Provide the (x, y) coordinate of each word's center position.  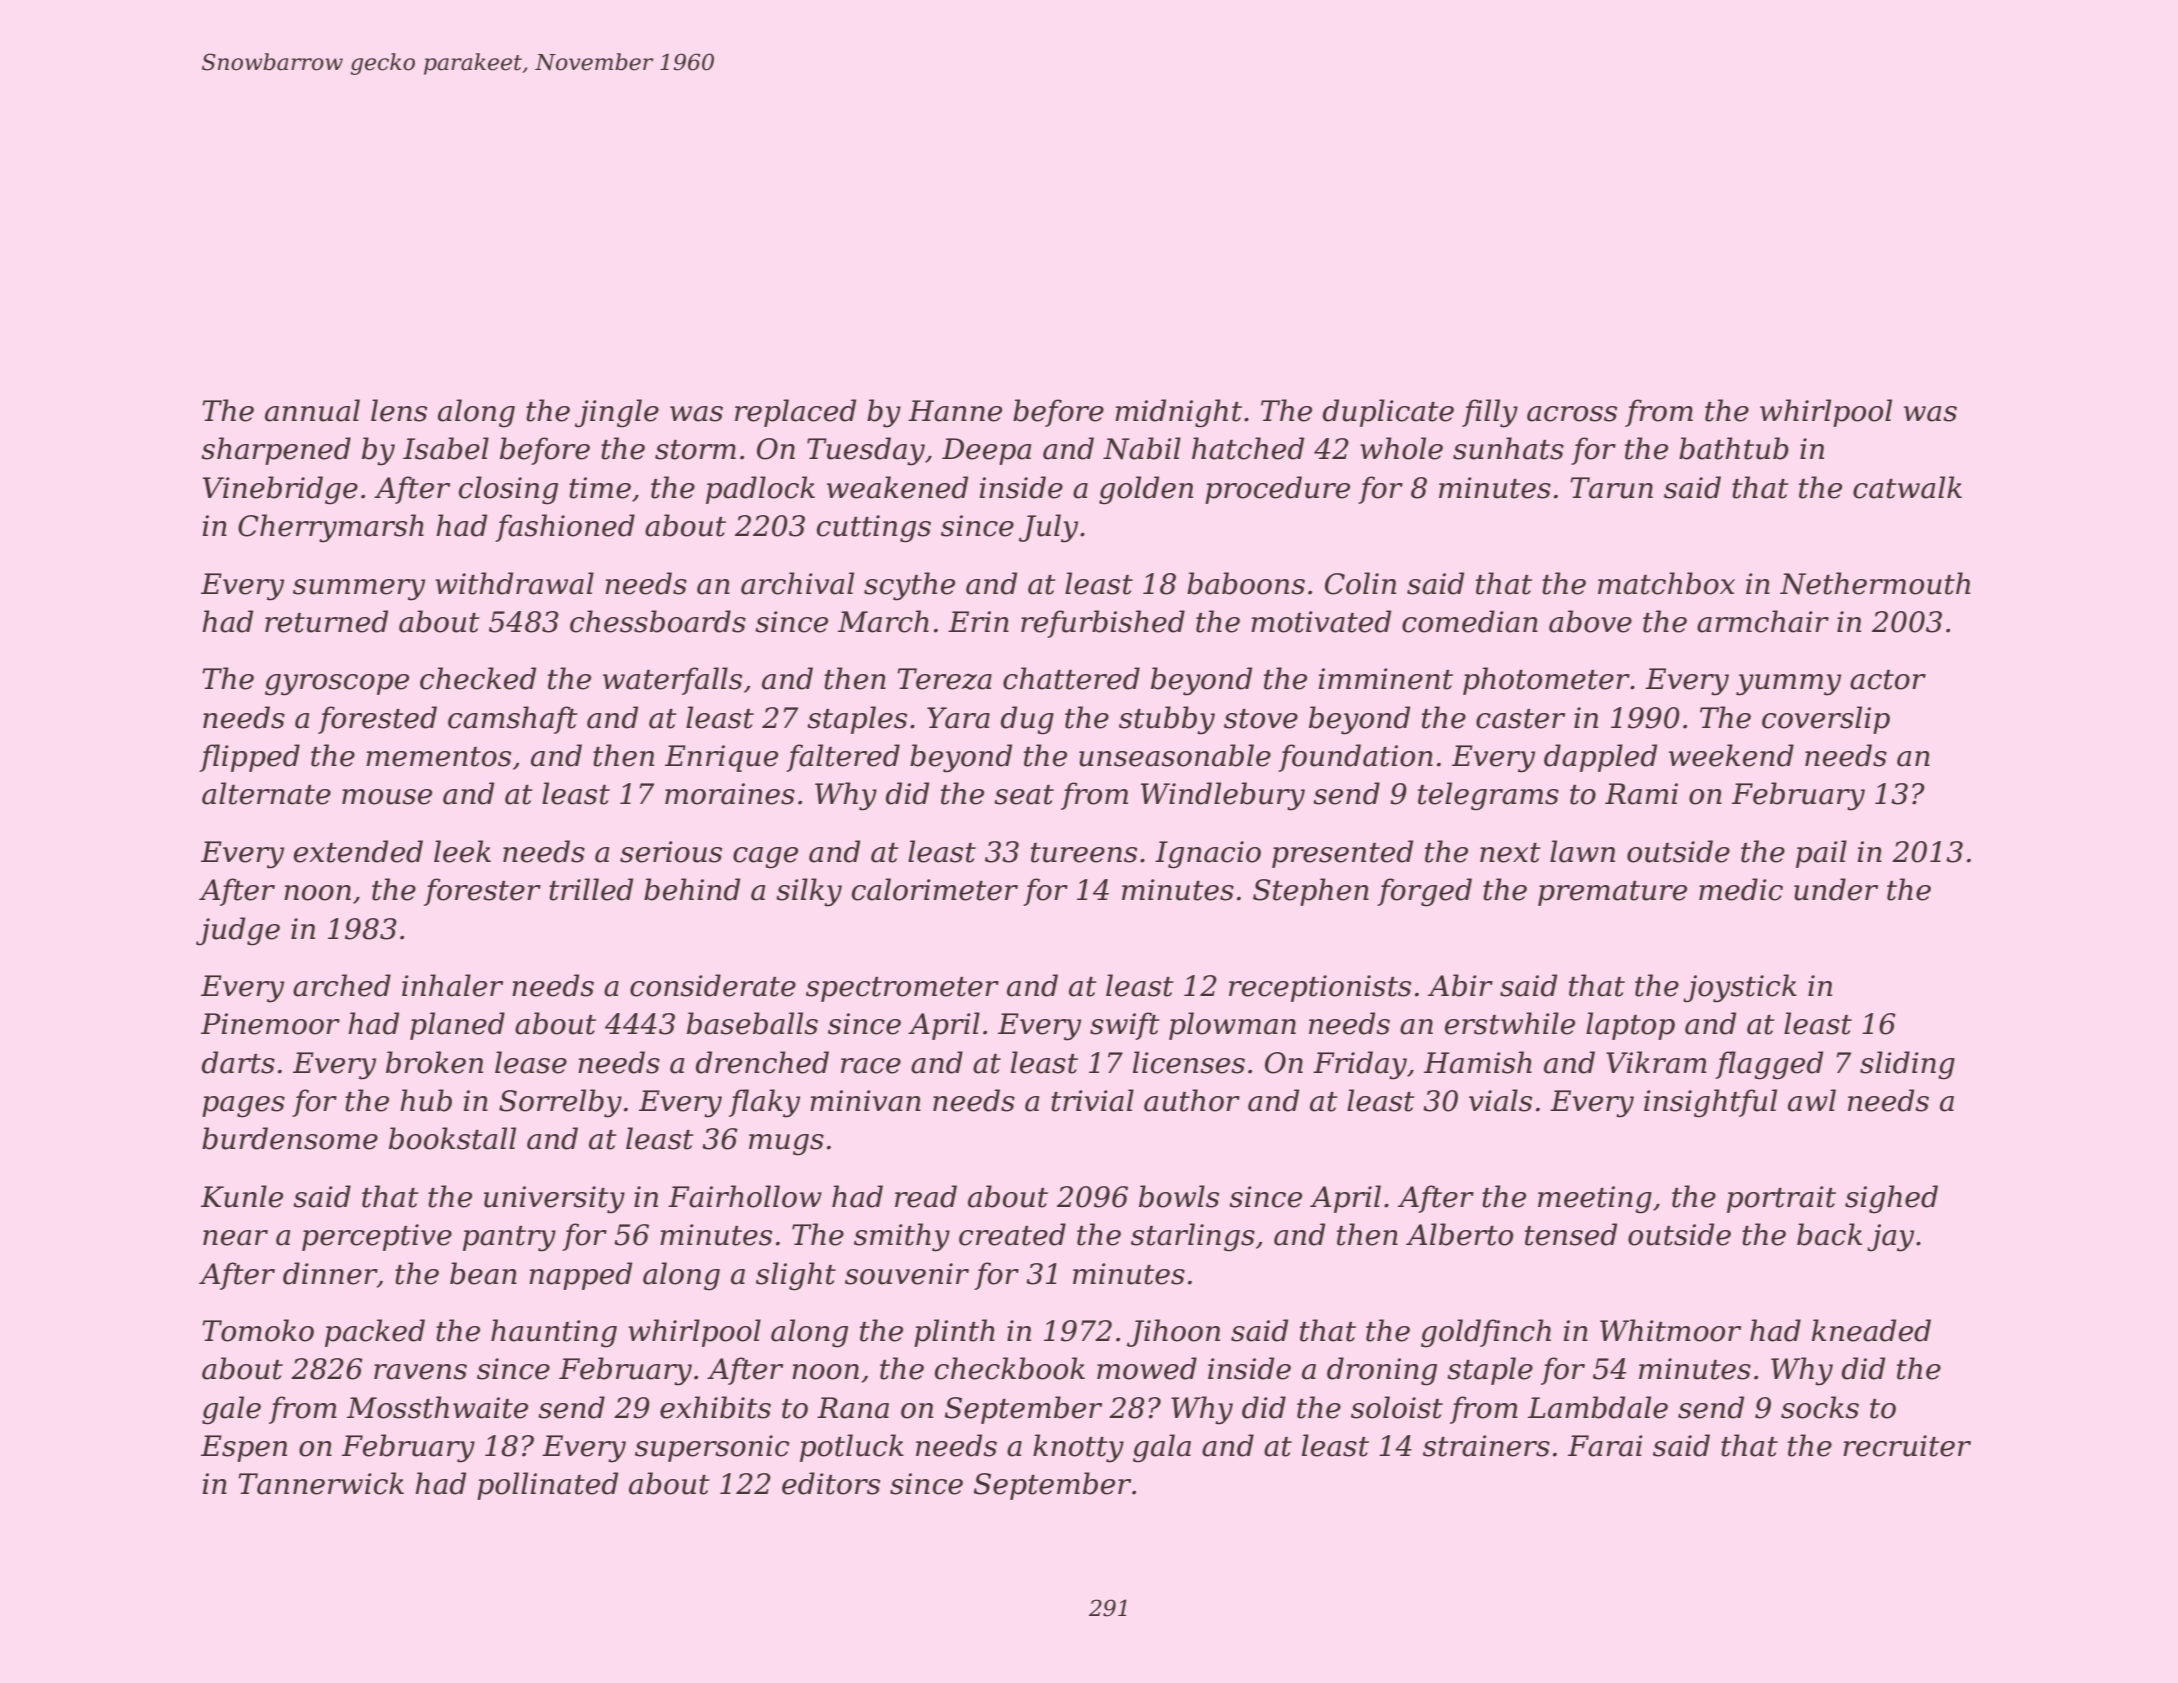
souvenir (907, 1274)
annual (312, 410)
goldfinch (1486, 1333)
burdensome (290, 1138)
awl (1812, 1100)
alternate (266, 793)
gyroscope (337, 685)
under (1836, 889)
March (883, 621)
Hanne (955, 411)
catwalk (1907, 487)
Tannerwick (321, 1483)
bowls (1179, 1196)
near (235, 1238)
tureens (1084, 853)
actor (1888, 680)
